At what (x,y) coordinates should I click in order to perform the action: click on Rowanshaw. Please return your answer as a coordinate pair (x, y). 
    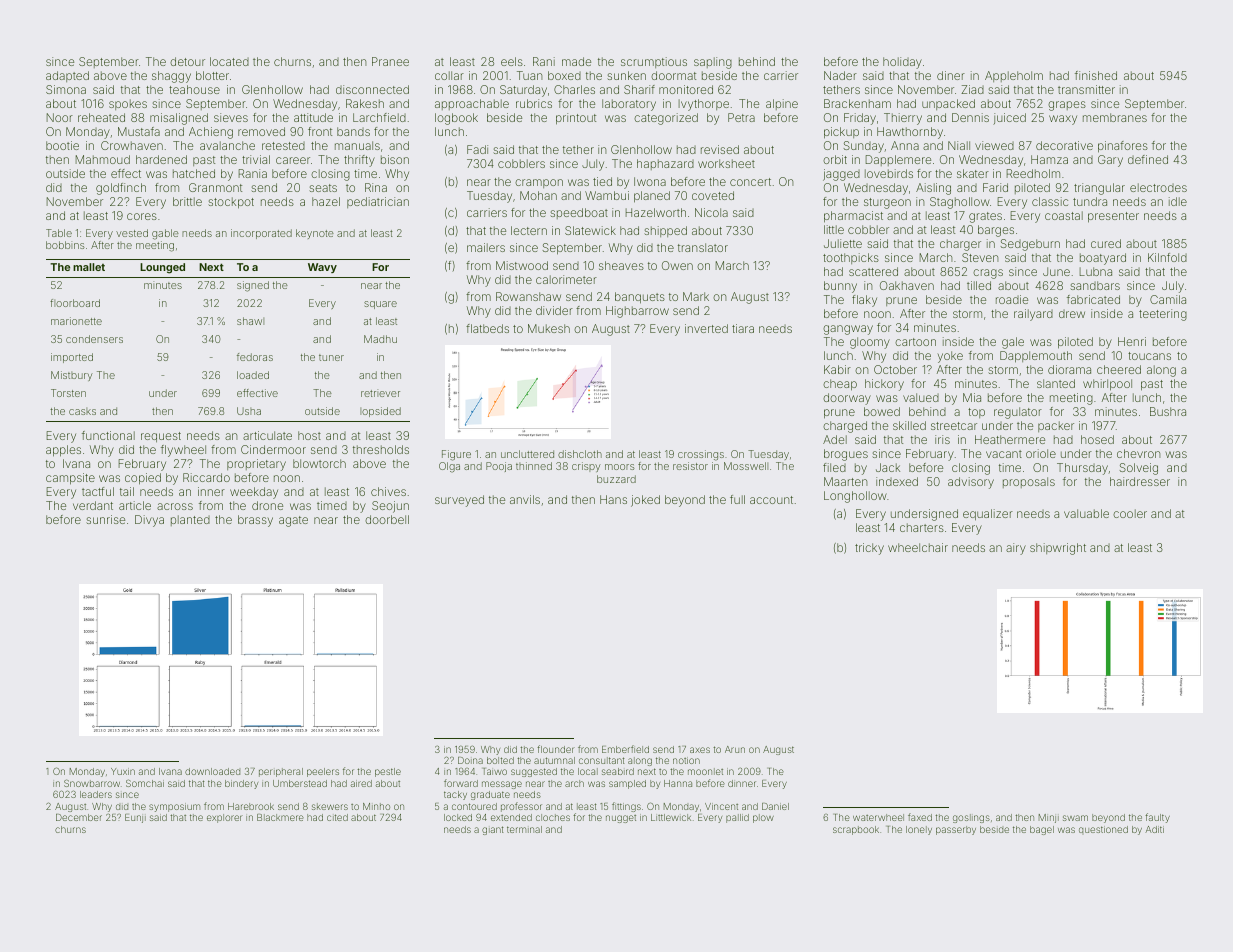
    Looking at the image, I should click on (528, 296).
